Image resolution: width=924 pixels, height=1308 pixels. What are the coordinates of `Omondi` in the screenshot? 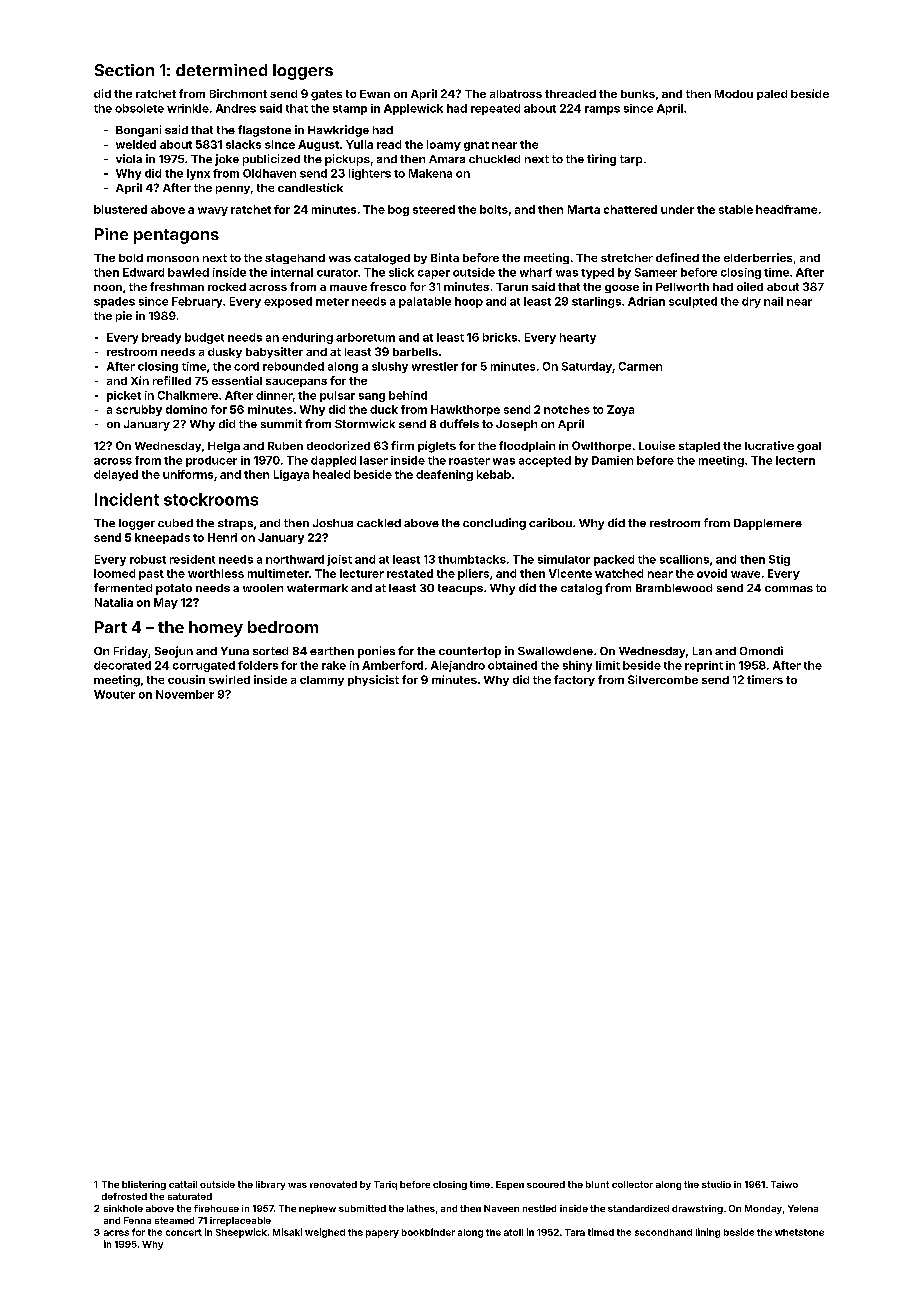 It's located at (761, 650).
